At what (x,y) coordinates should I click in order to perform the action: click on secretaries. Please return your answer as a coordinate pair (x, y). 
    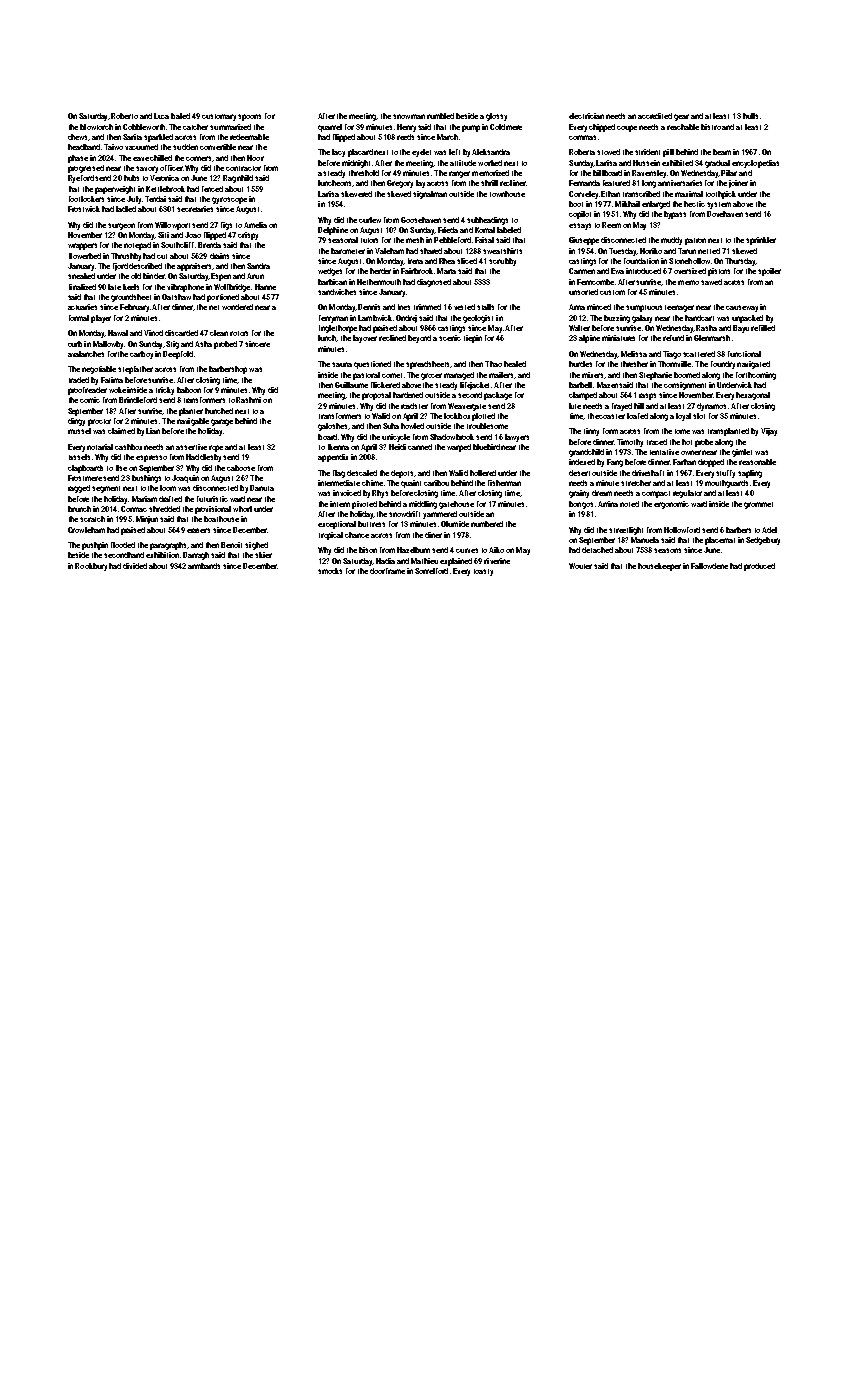
    Looking at the image, I should click on (195, 209).
